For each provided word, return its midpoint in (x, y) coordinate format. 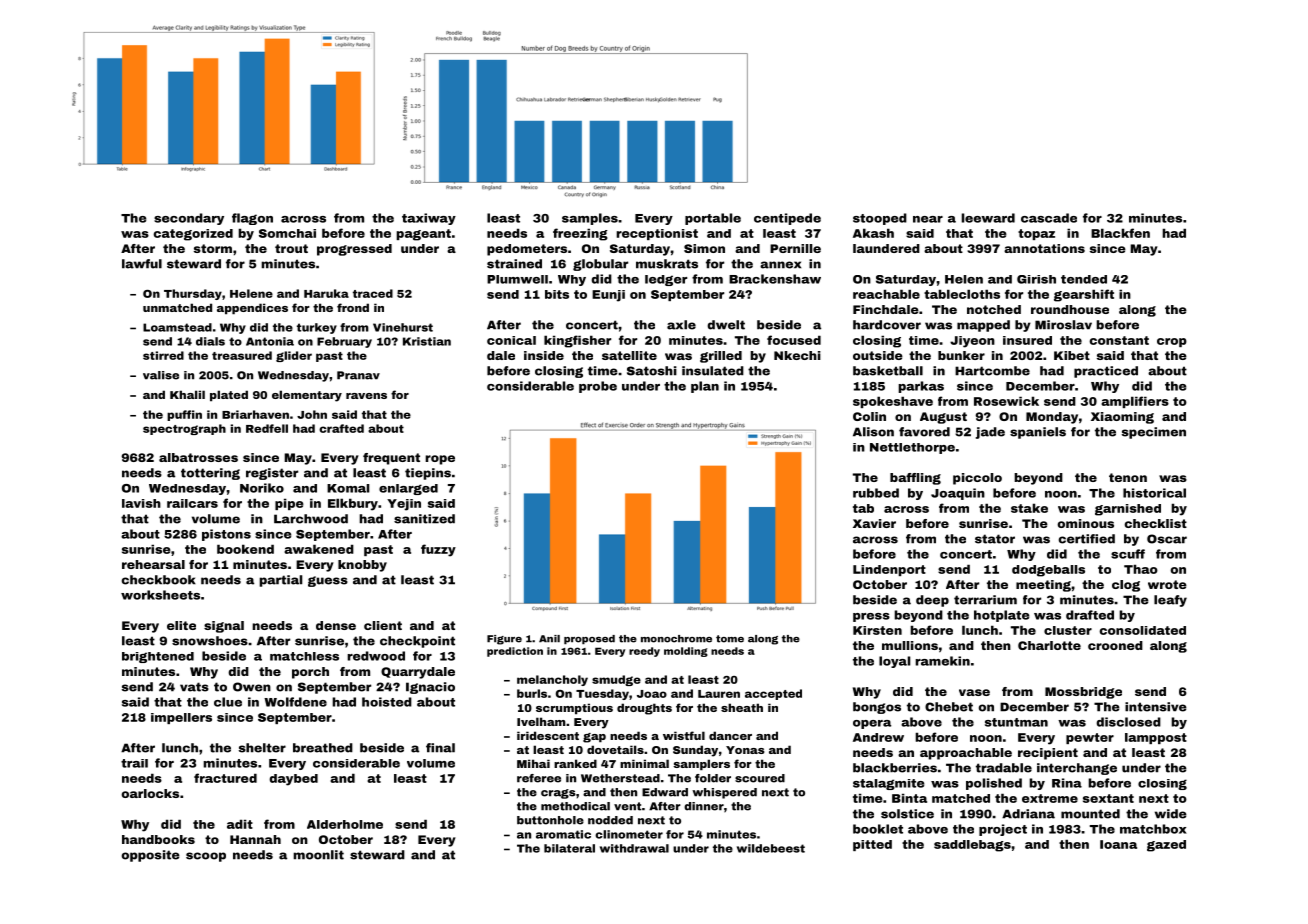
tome (730, 639)
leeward (988, 218)
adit (240, 824)
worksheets (160, 595)
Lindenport (889, 570)
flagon (252, 219)
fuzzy (438, 550)
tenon (1128, 477)
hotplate (1001, 616)
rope (440, 460)
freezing (580, 234)
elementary (307, 396)
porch (310, 673)
